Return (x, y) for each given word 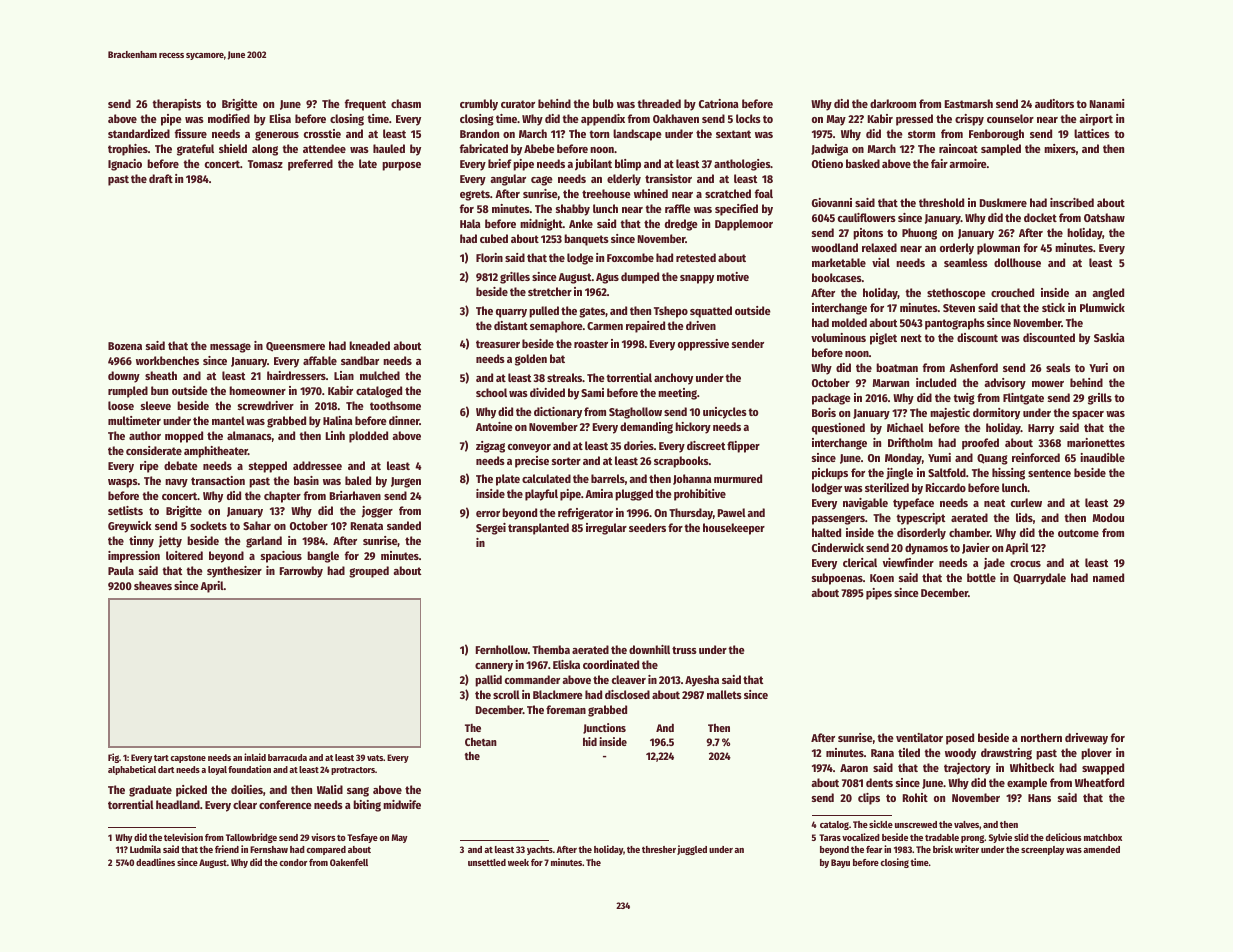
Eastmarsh (969, 103)
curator (518, 104)
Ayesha (702, 681)
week (518, 862)
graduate (150, 791)
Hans (1039, 798)
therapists (176, 105)
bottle (981, 577)
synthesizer (234, 572)
